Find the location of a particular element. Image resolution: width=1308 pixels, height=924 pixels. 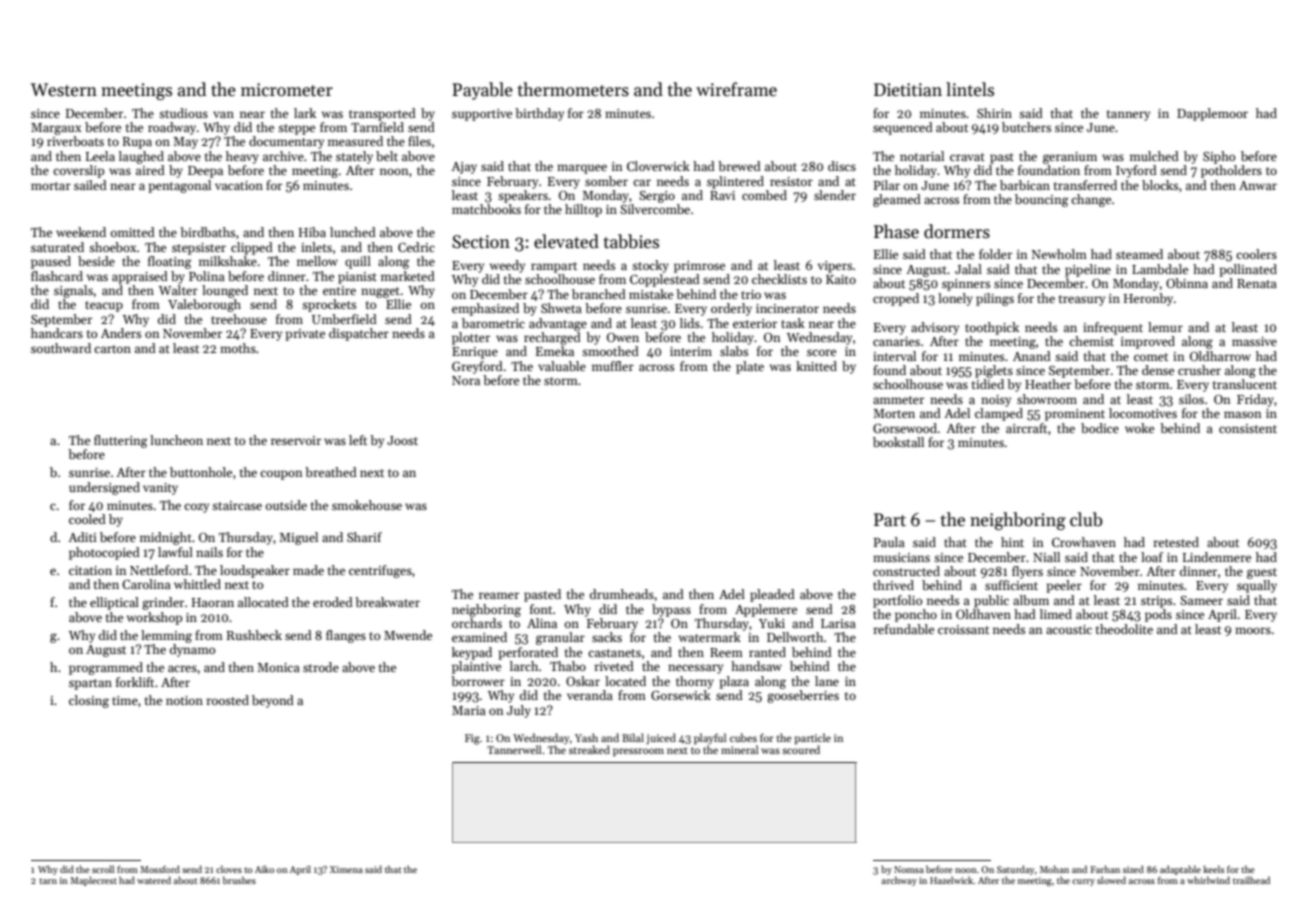

micrometer is located at coordinates (287, 90).
